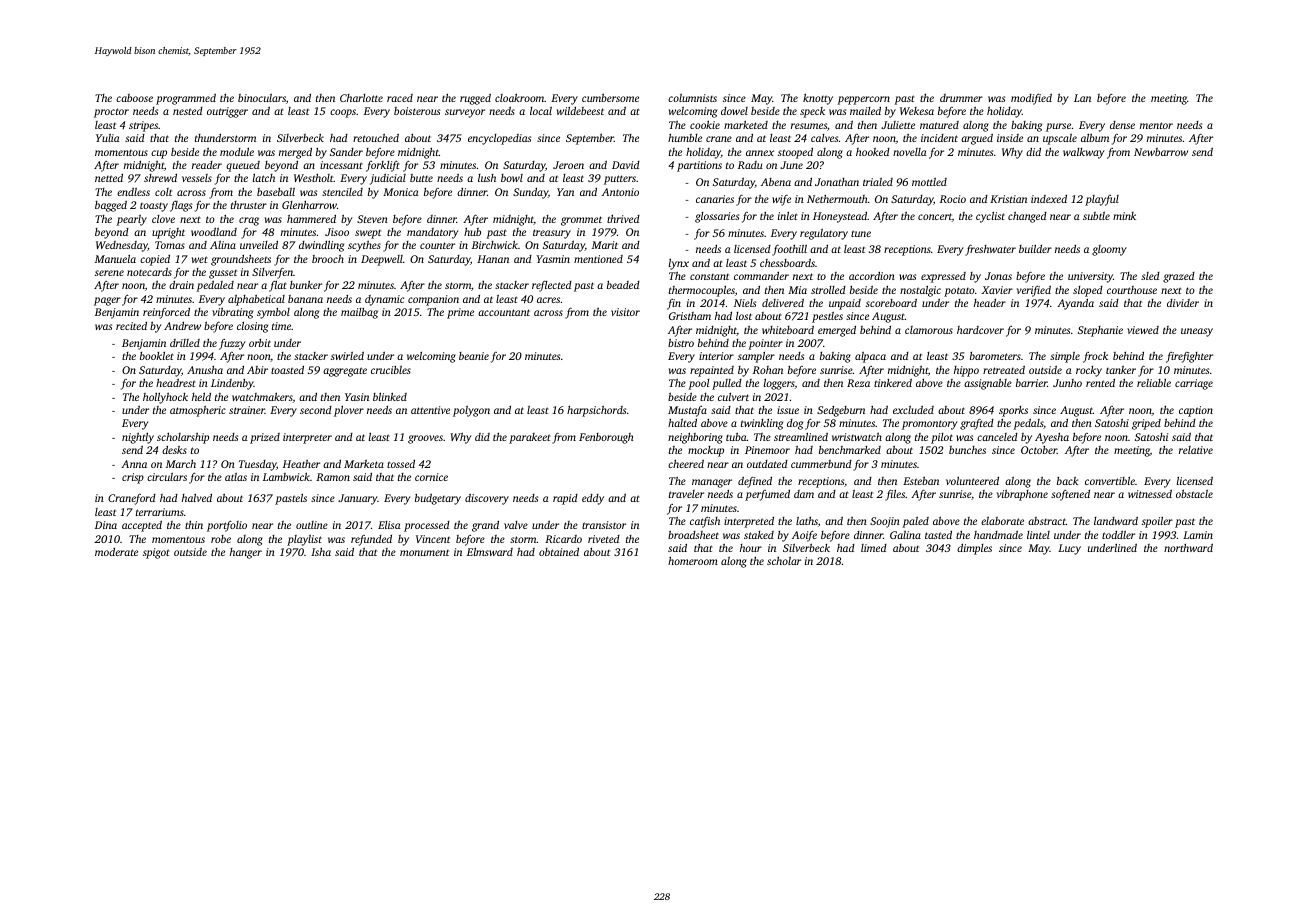  I want to click on Dina, so click(106, 525).
